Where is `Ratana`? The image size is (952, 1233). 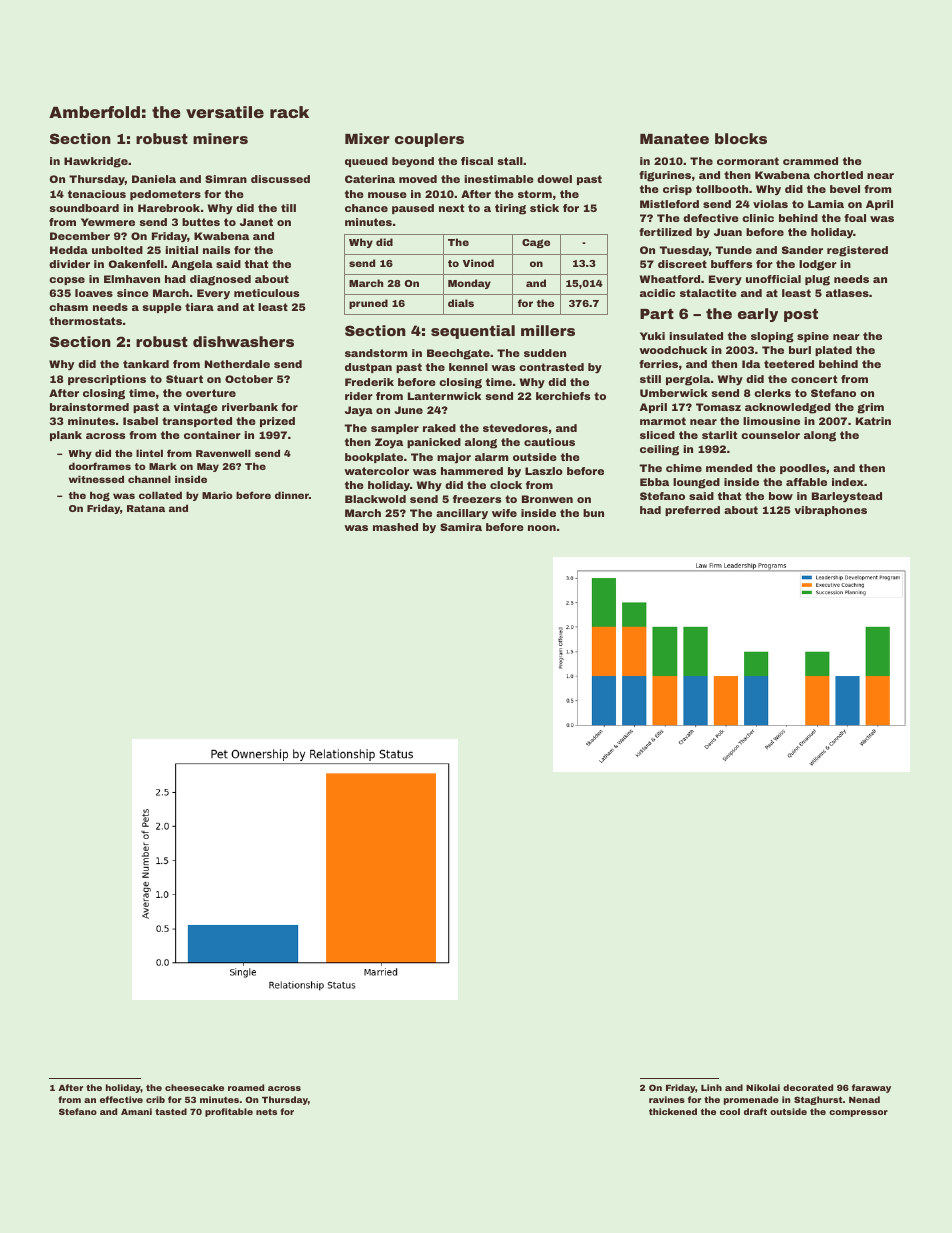
Ratana is located at coordinates (146, 508).
